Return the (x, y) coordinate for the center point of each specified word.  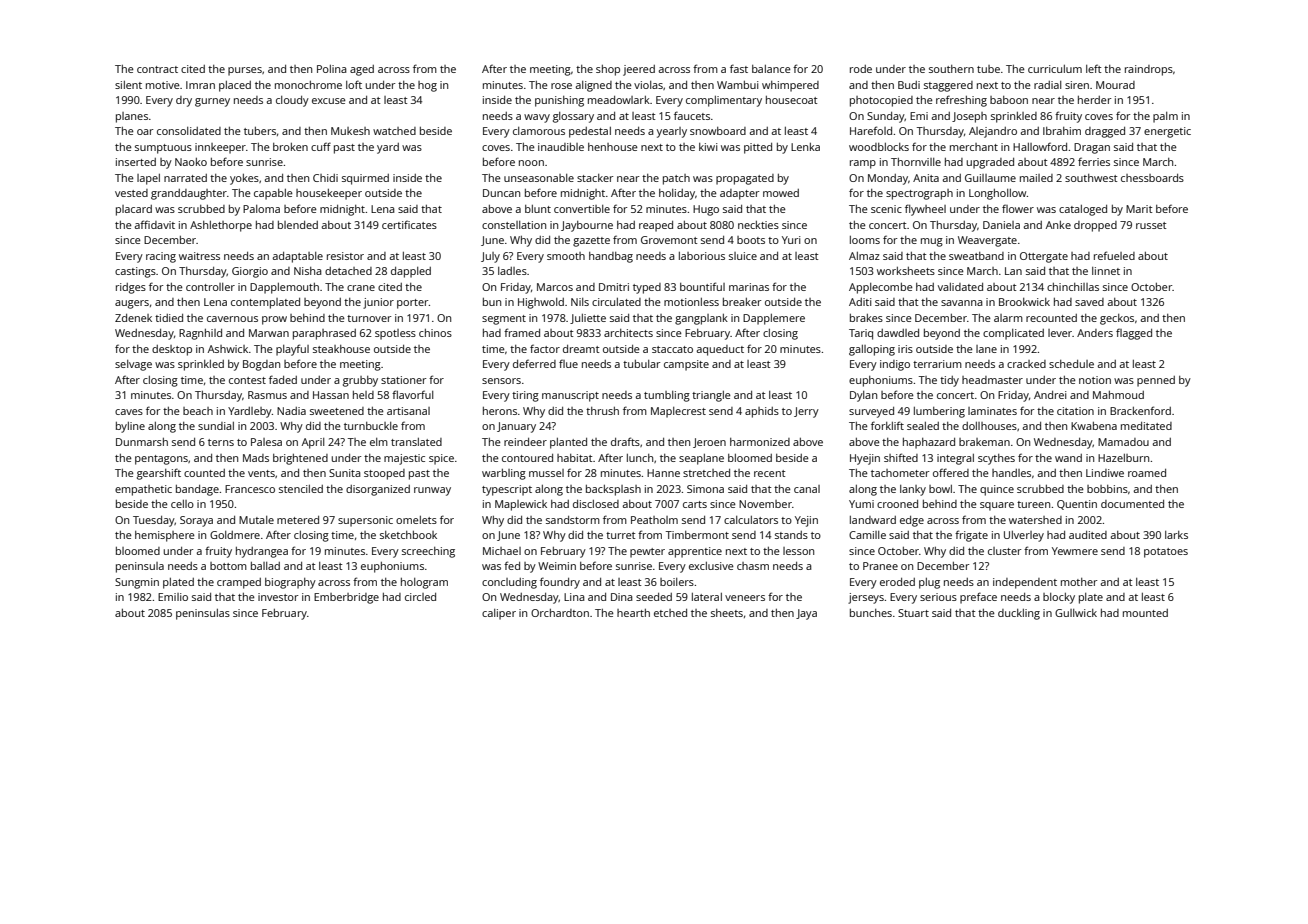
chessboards (1152, 178)
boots (751, 240)
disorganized (378, 490)
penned (1156, 381)
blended (298, 225)
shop (608, 70)
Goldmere (235, 535)
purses (245, 71)
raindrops (1149, 70)
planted (568, 443)
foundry (560, 583)
